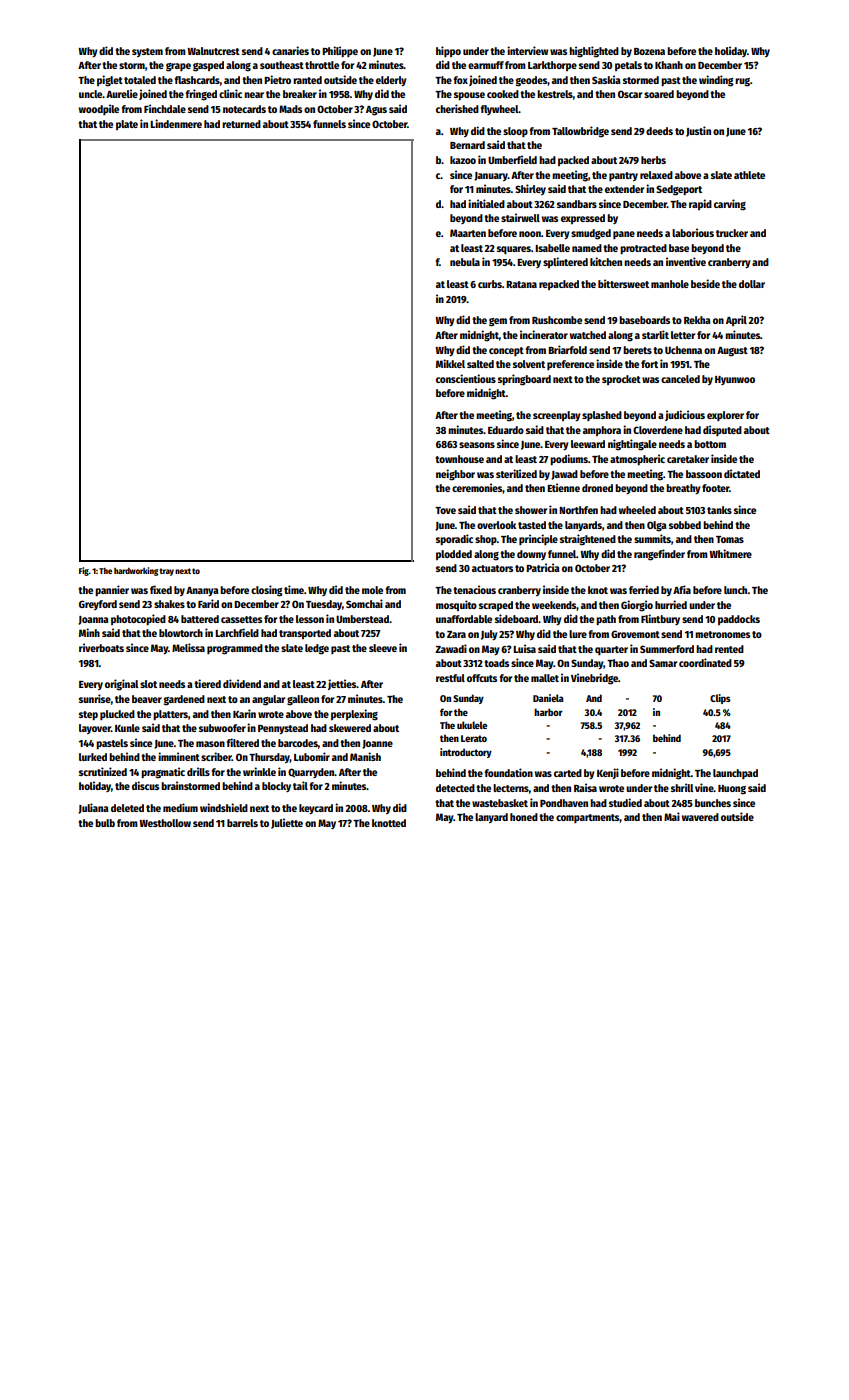 The image size is (849, 1400). What do you see at coordinates (105, 823) in the screenshot?
I see `bulb` at bounding box center [105, 823].
